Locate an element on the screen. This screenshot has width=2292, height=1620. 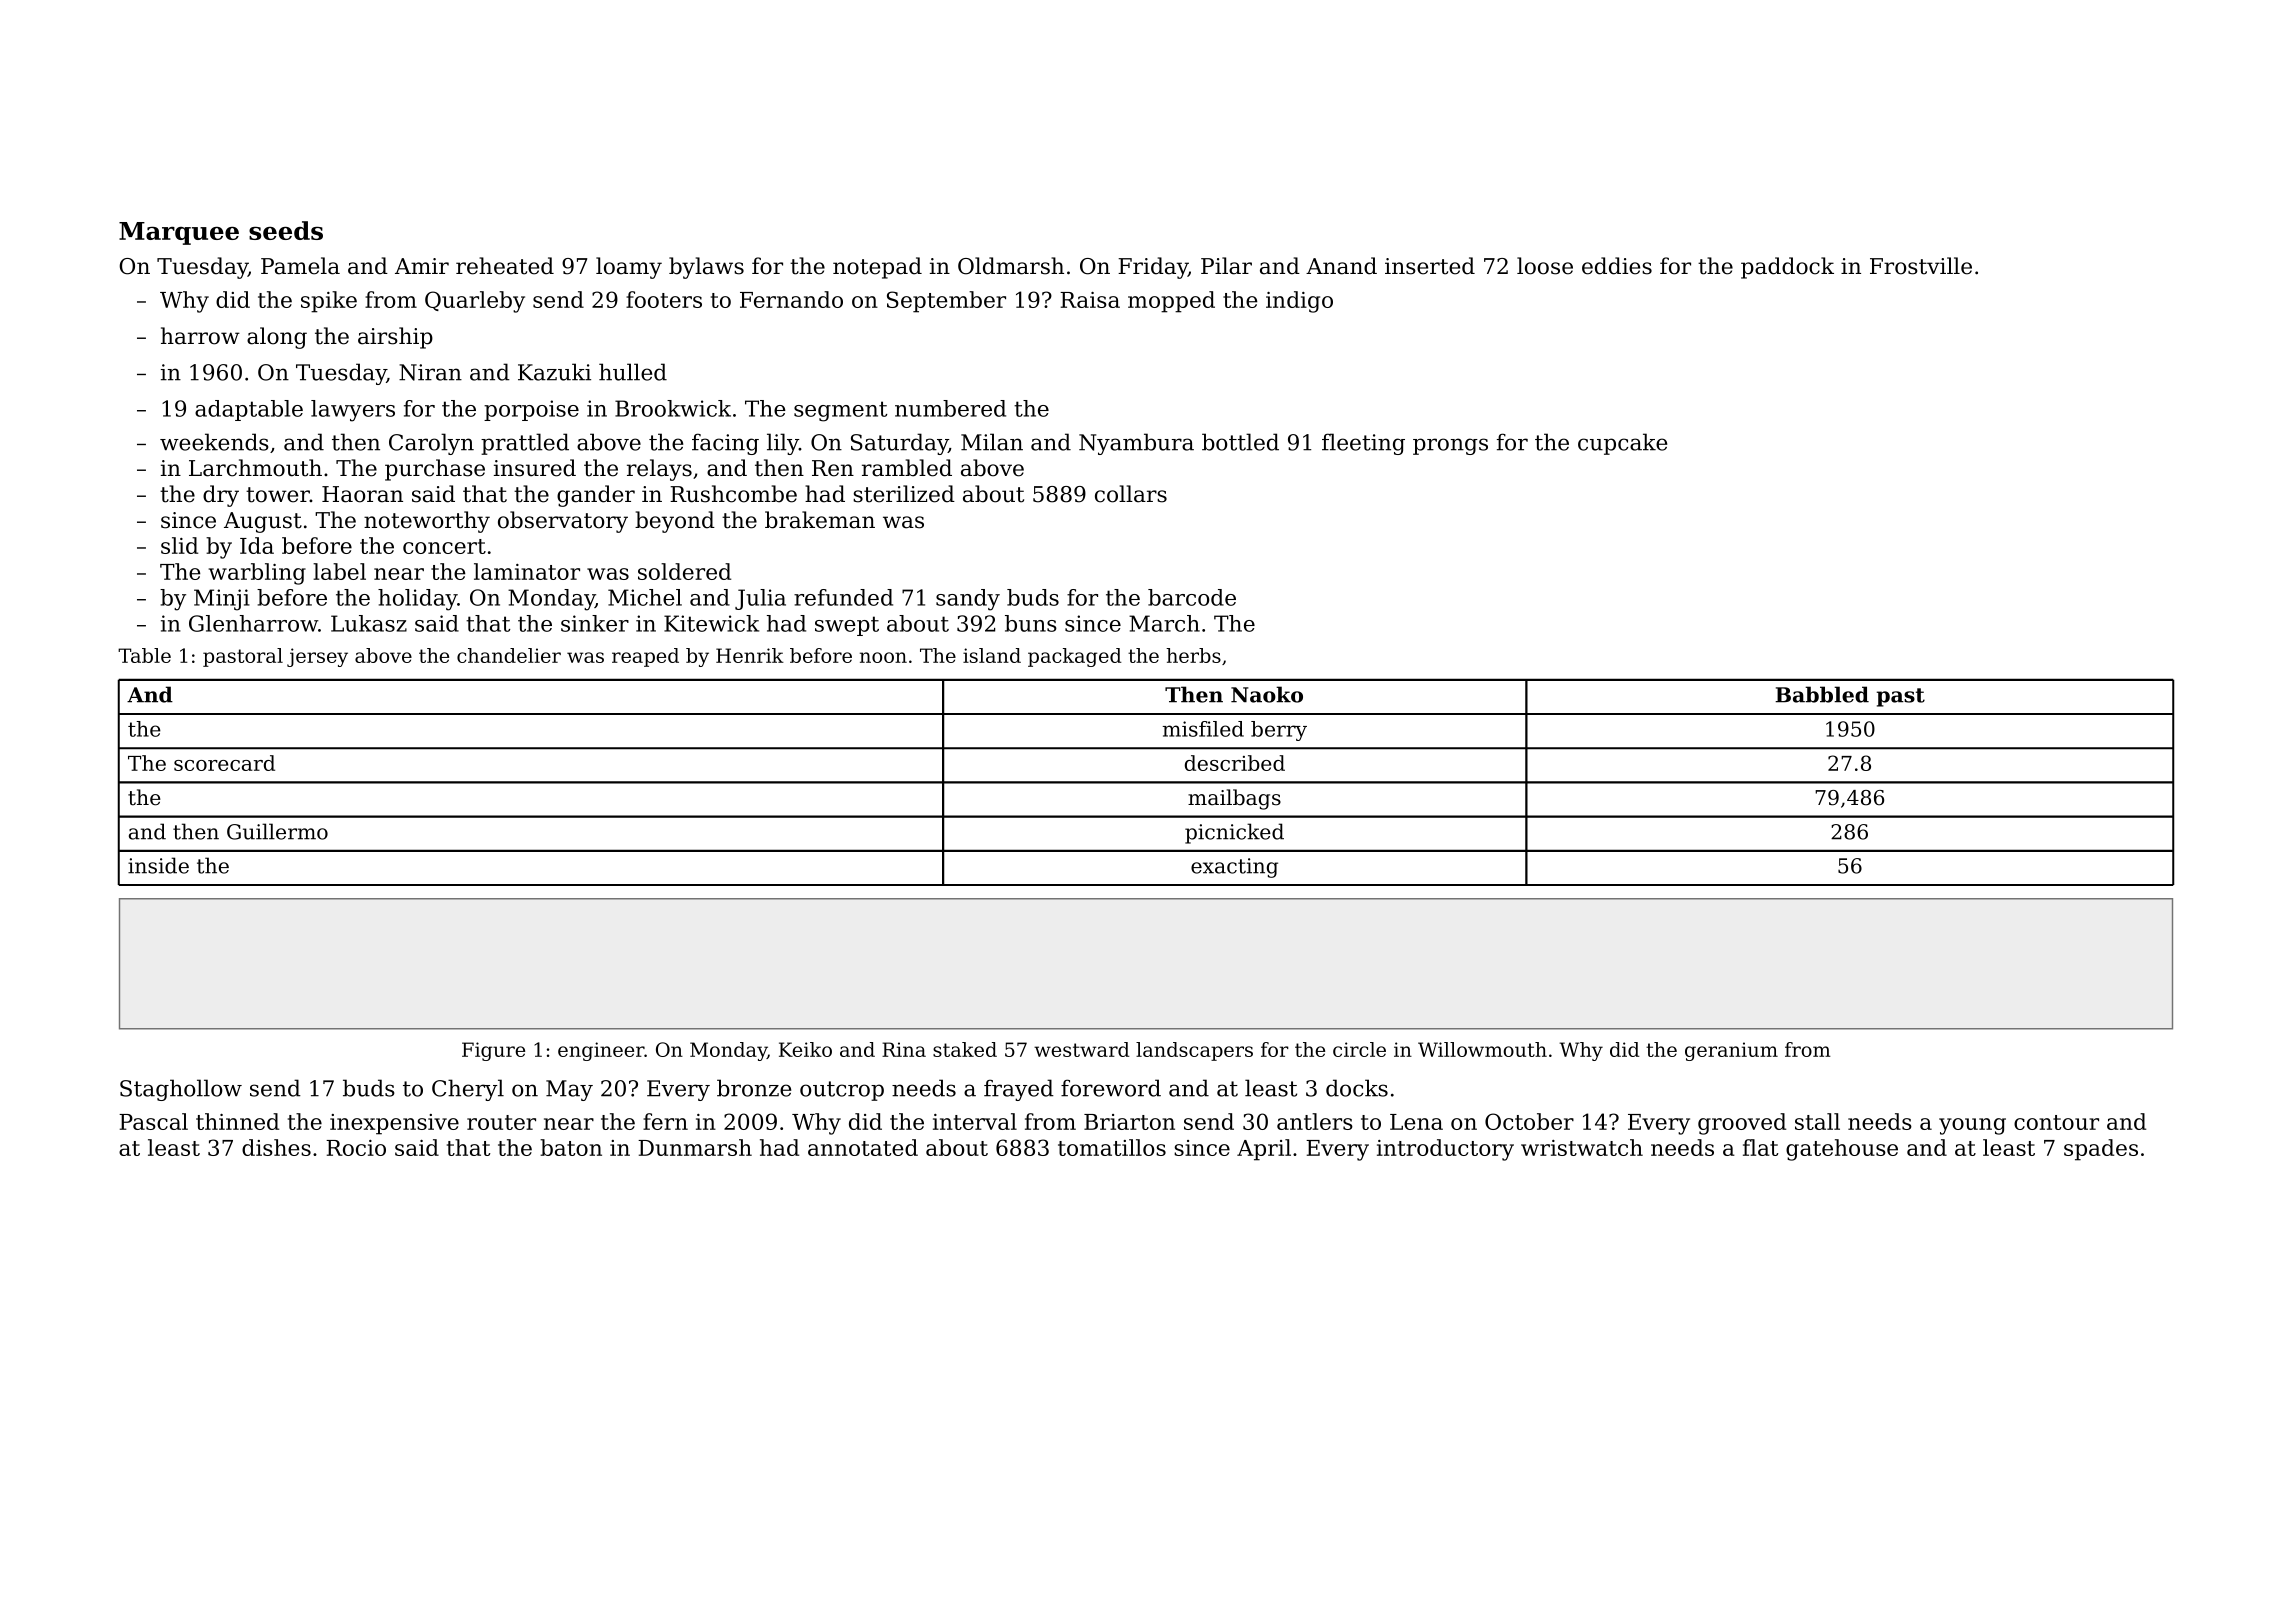
Marquee is located at coordinates (179, 233).
